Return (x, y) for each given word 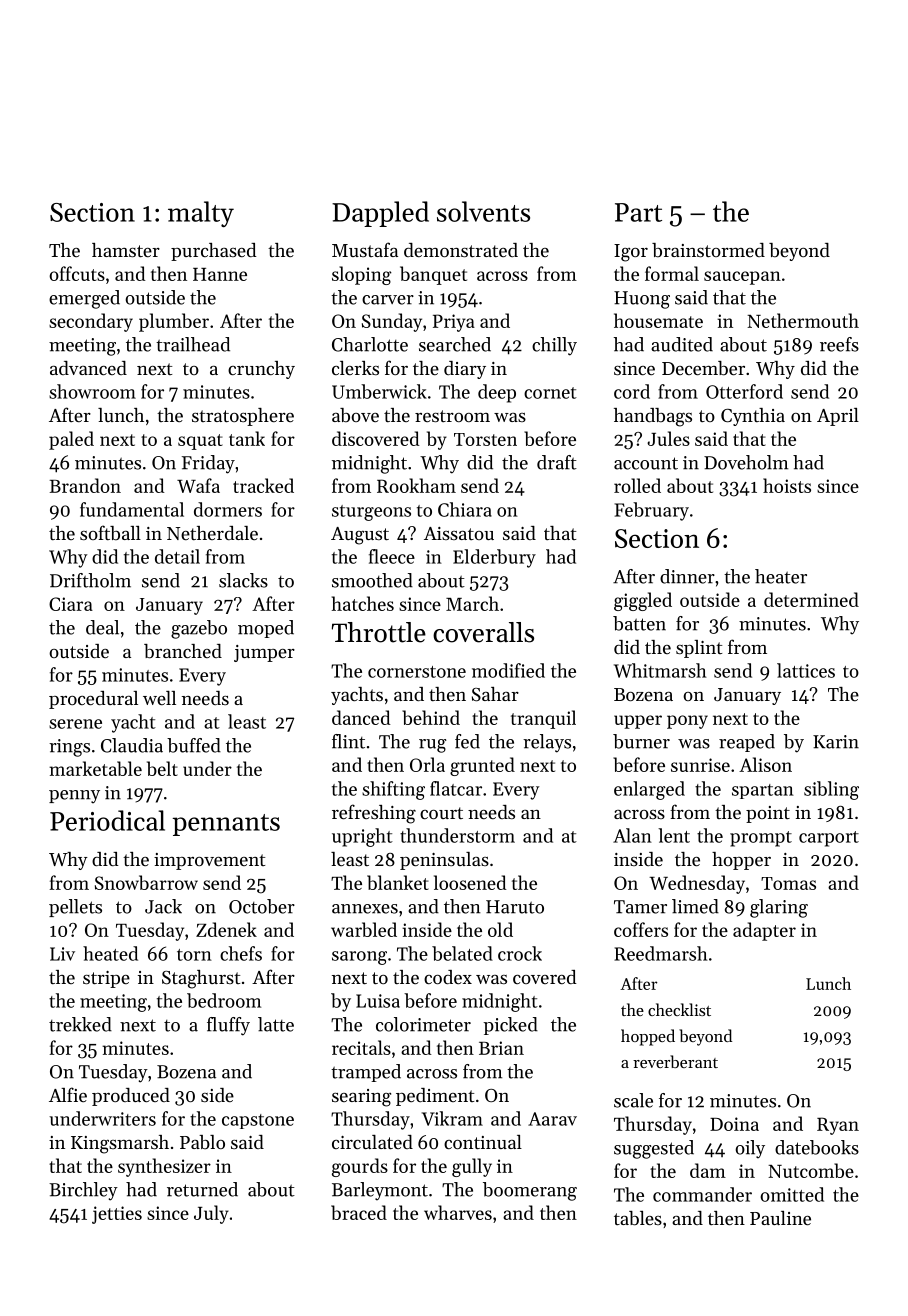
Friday (208, 464)
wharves (458, 1212)
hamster (126, 250)
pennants (226, 825)
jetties (117, 1215)
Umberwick (379, 391)
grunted (482, 766)
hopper (741, 861)
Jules (668, 438)
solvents (483, 211)
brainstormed (708, 250)
